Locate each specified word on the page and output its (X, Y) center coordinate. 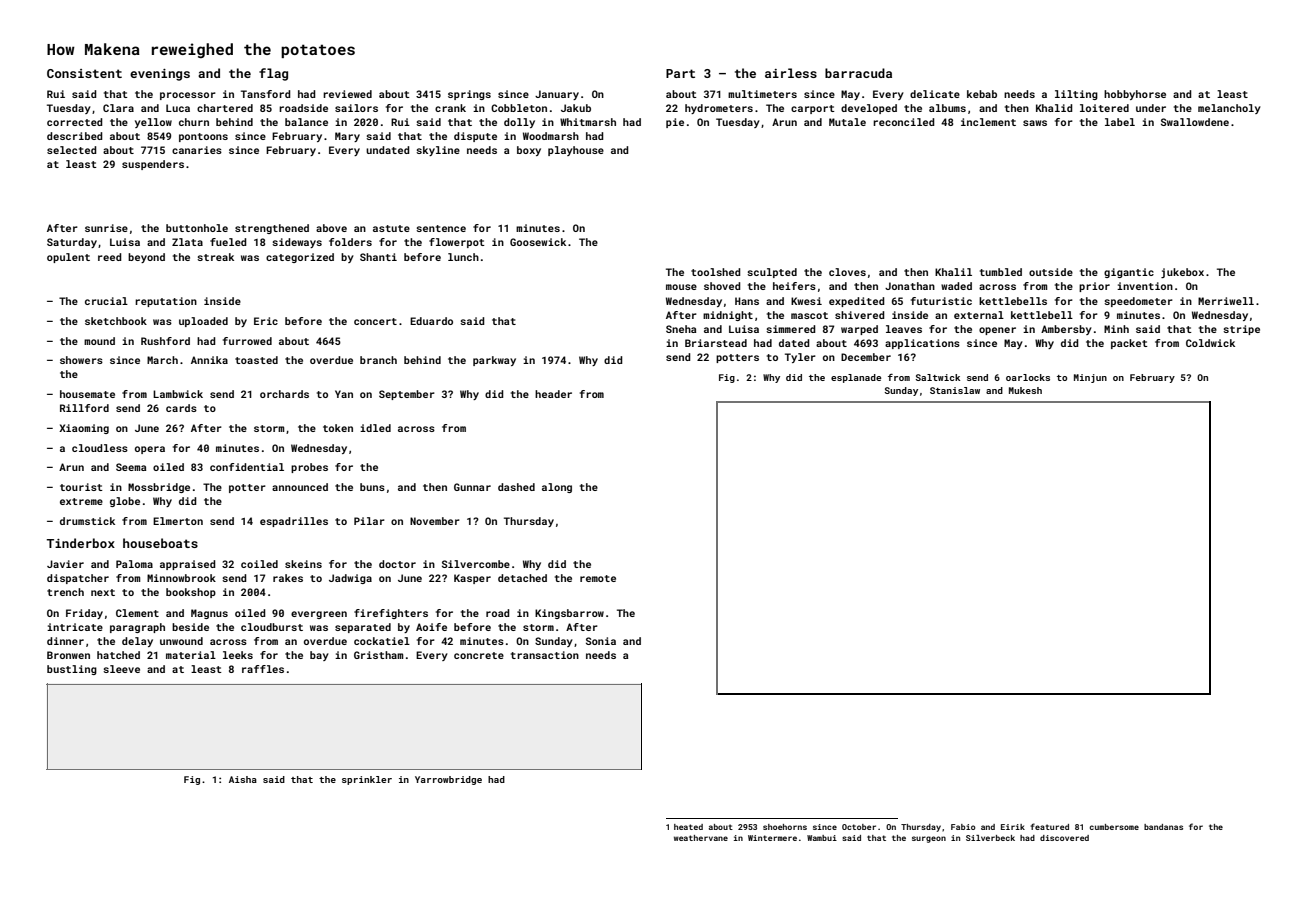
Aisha (243, 779)
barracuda (858, 73)
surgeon (929, 839)
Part (680, 73)
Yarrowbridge (448, 780)
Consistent (84, 73)
